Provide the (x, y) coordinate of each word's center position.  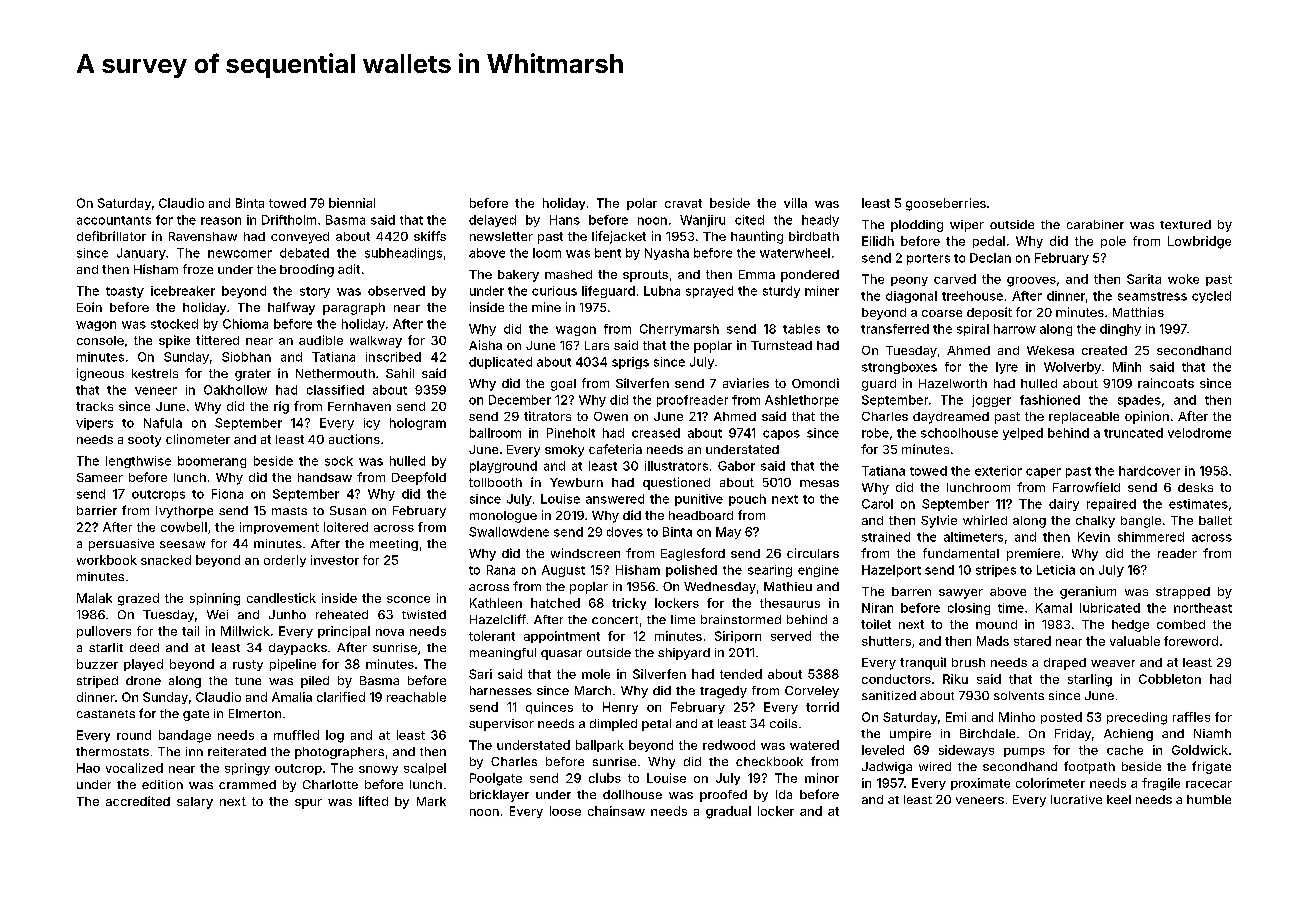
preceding (1137, 718)
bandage (185, 736)
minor (822, 778)
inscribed (393, 357)
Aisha (485, 345)
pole (1113, 242)
